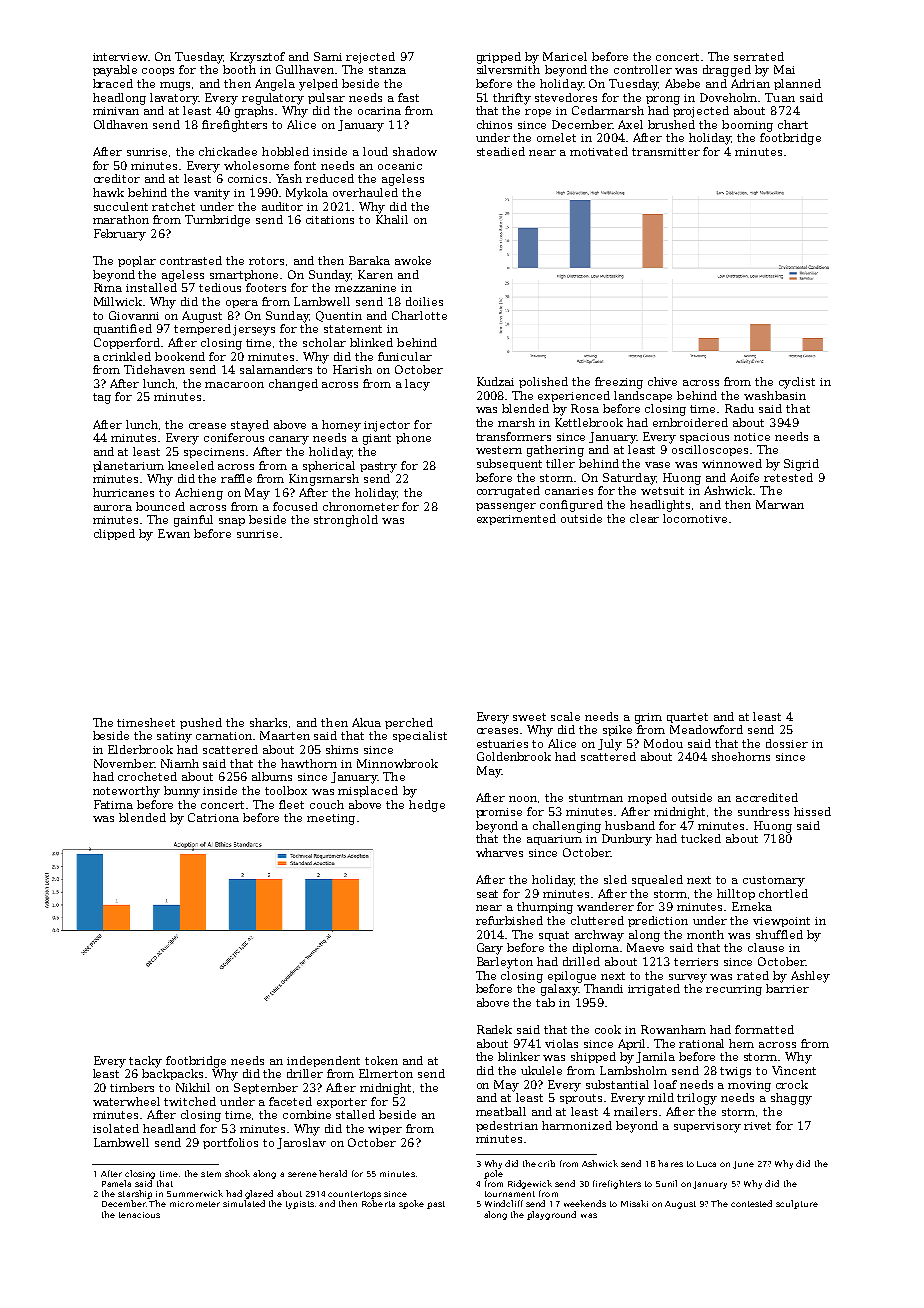 The width and height of the screenshot is (924, 1308). I want to click on Minnowbrook, so click(397, 763).
